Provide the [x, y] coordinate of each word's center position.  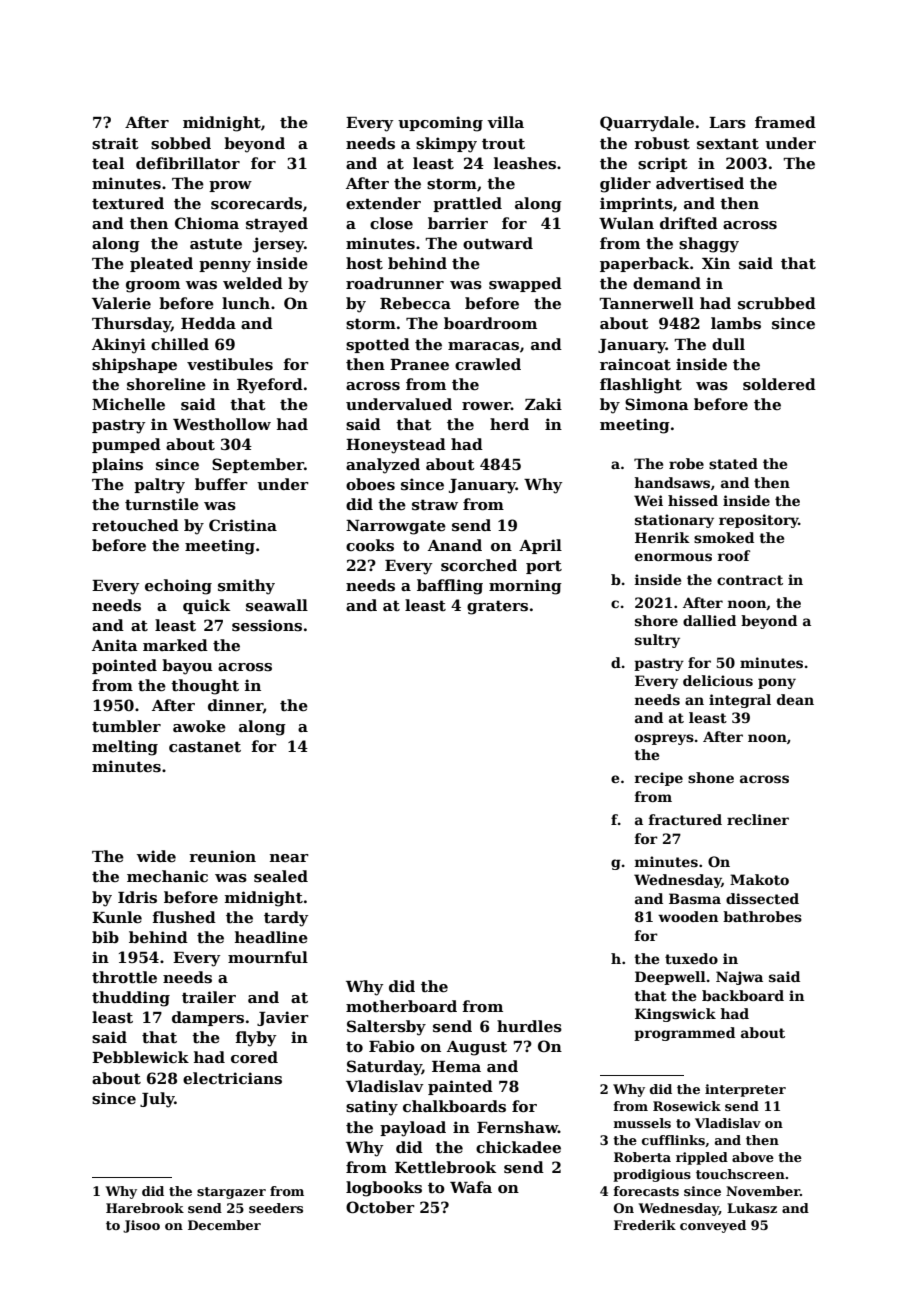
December [224, 1225]
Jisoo [141, 1226]
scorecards [256, 203]
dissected [762, 898]
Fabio [392, 1046]
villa [505, 122]
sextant [728, 143]
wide [156, 856]
